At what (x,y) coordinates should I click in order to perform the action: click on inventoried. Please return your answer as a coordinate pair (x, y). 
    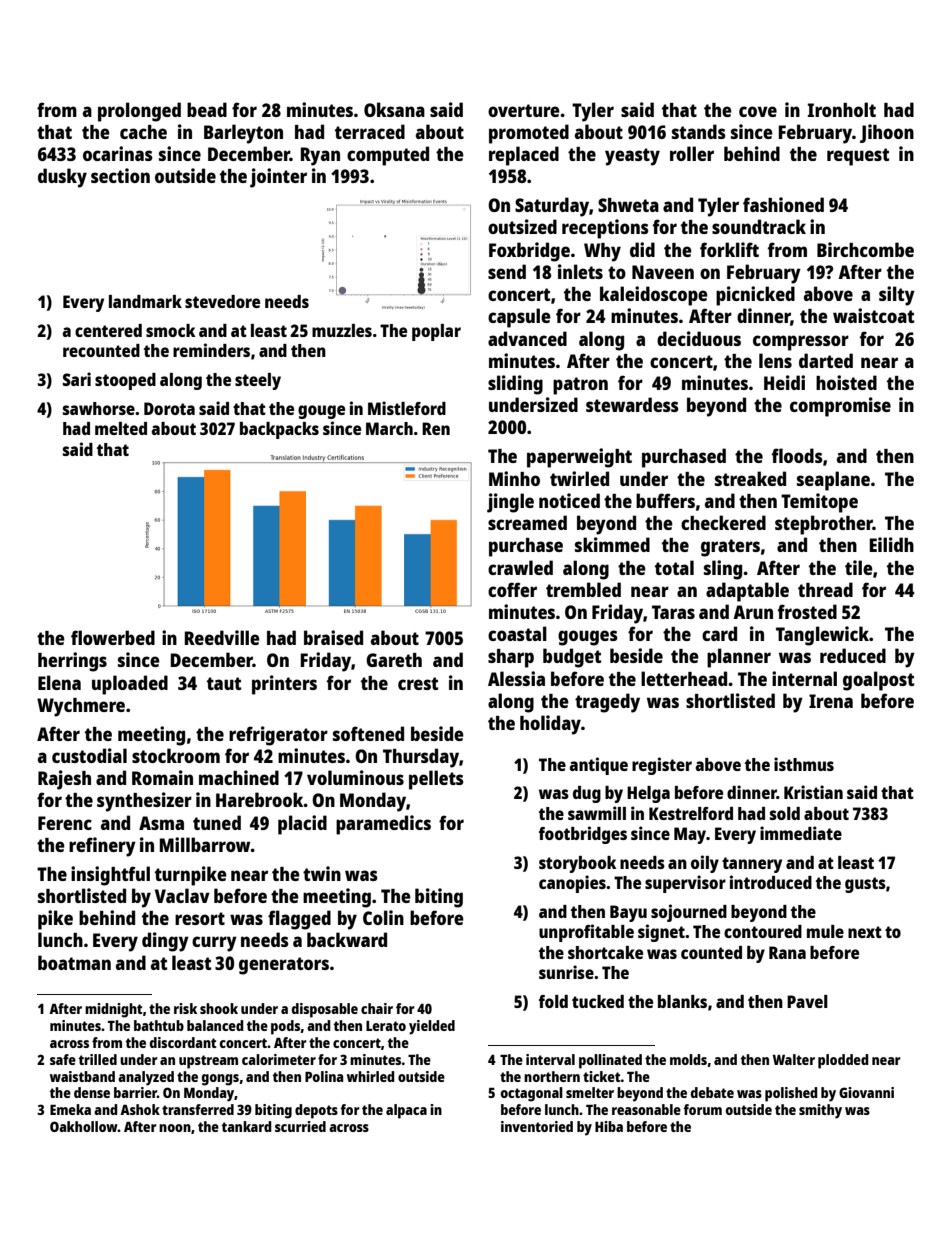
    Looking at the image, I should click on (537, 1126).
